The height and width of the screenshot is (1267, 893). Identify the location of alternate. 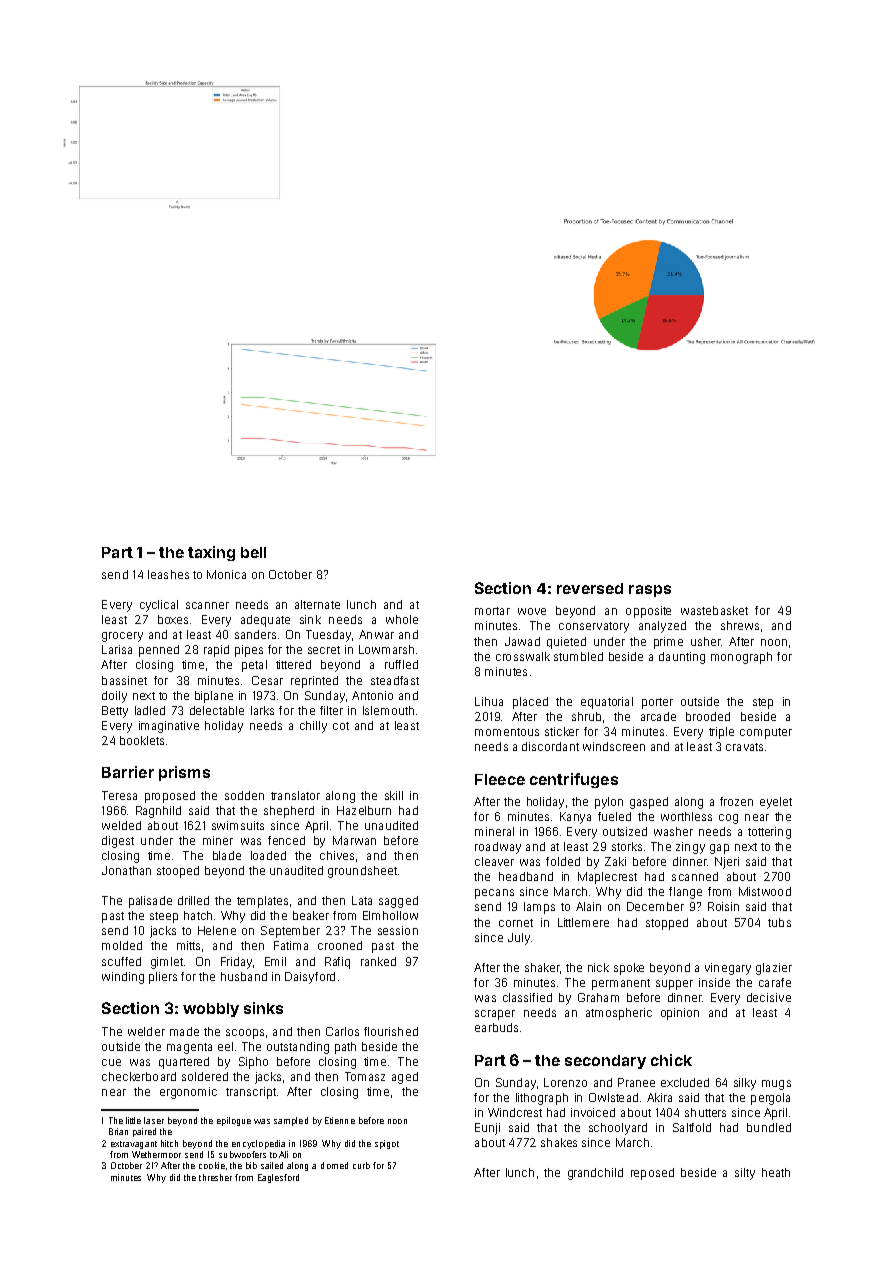
(317, 604).
